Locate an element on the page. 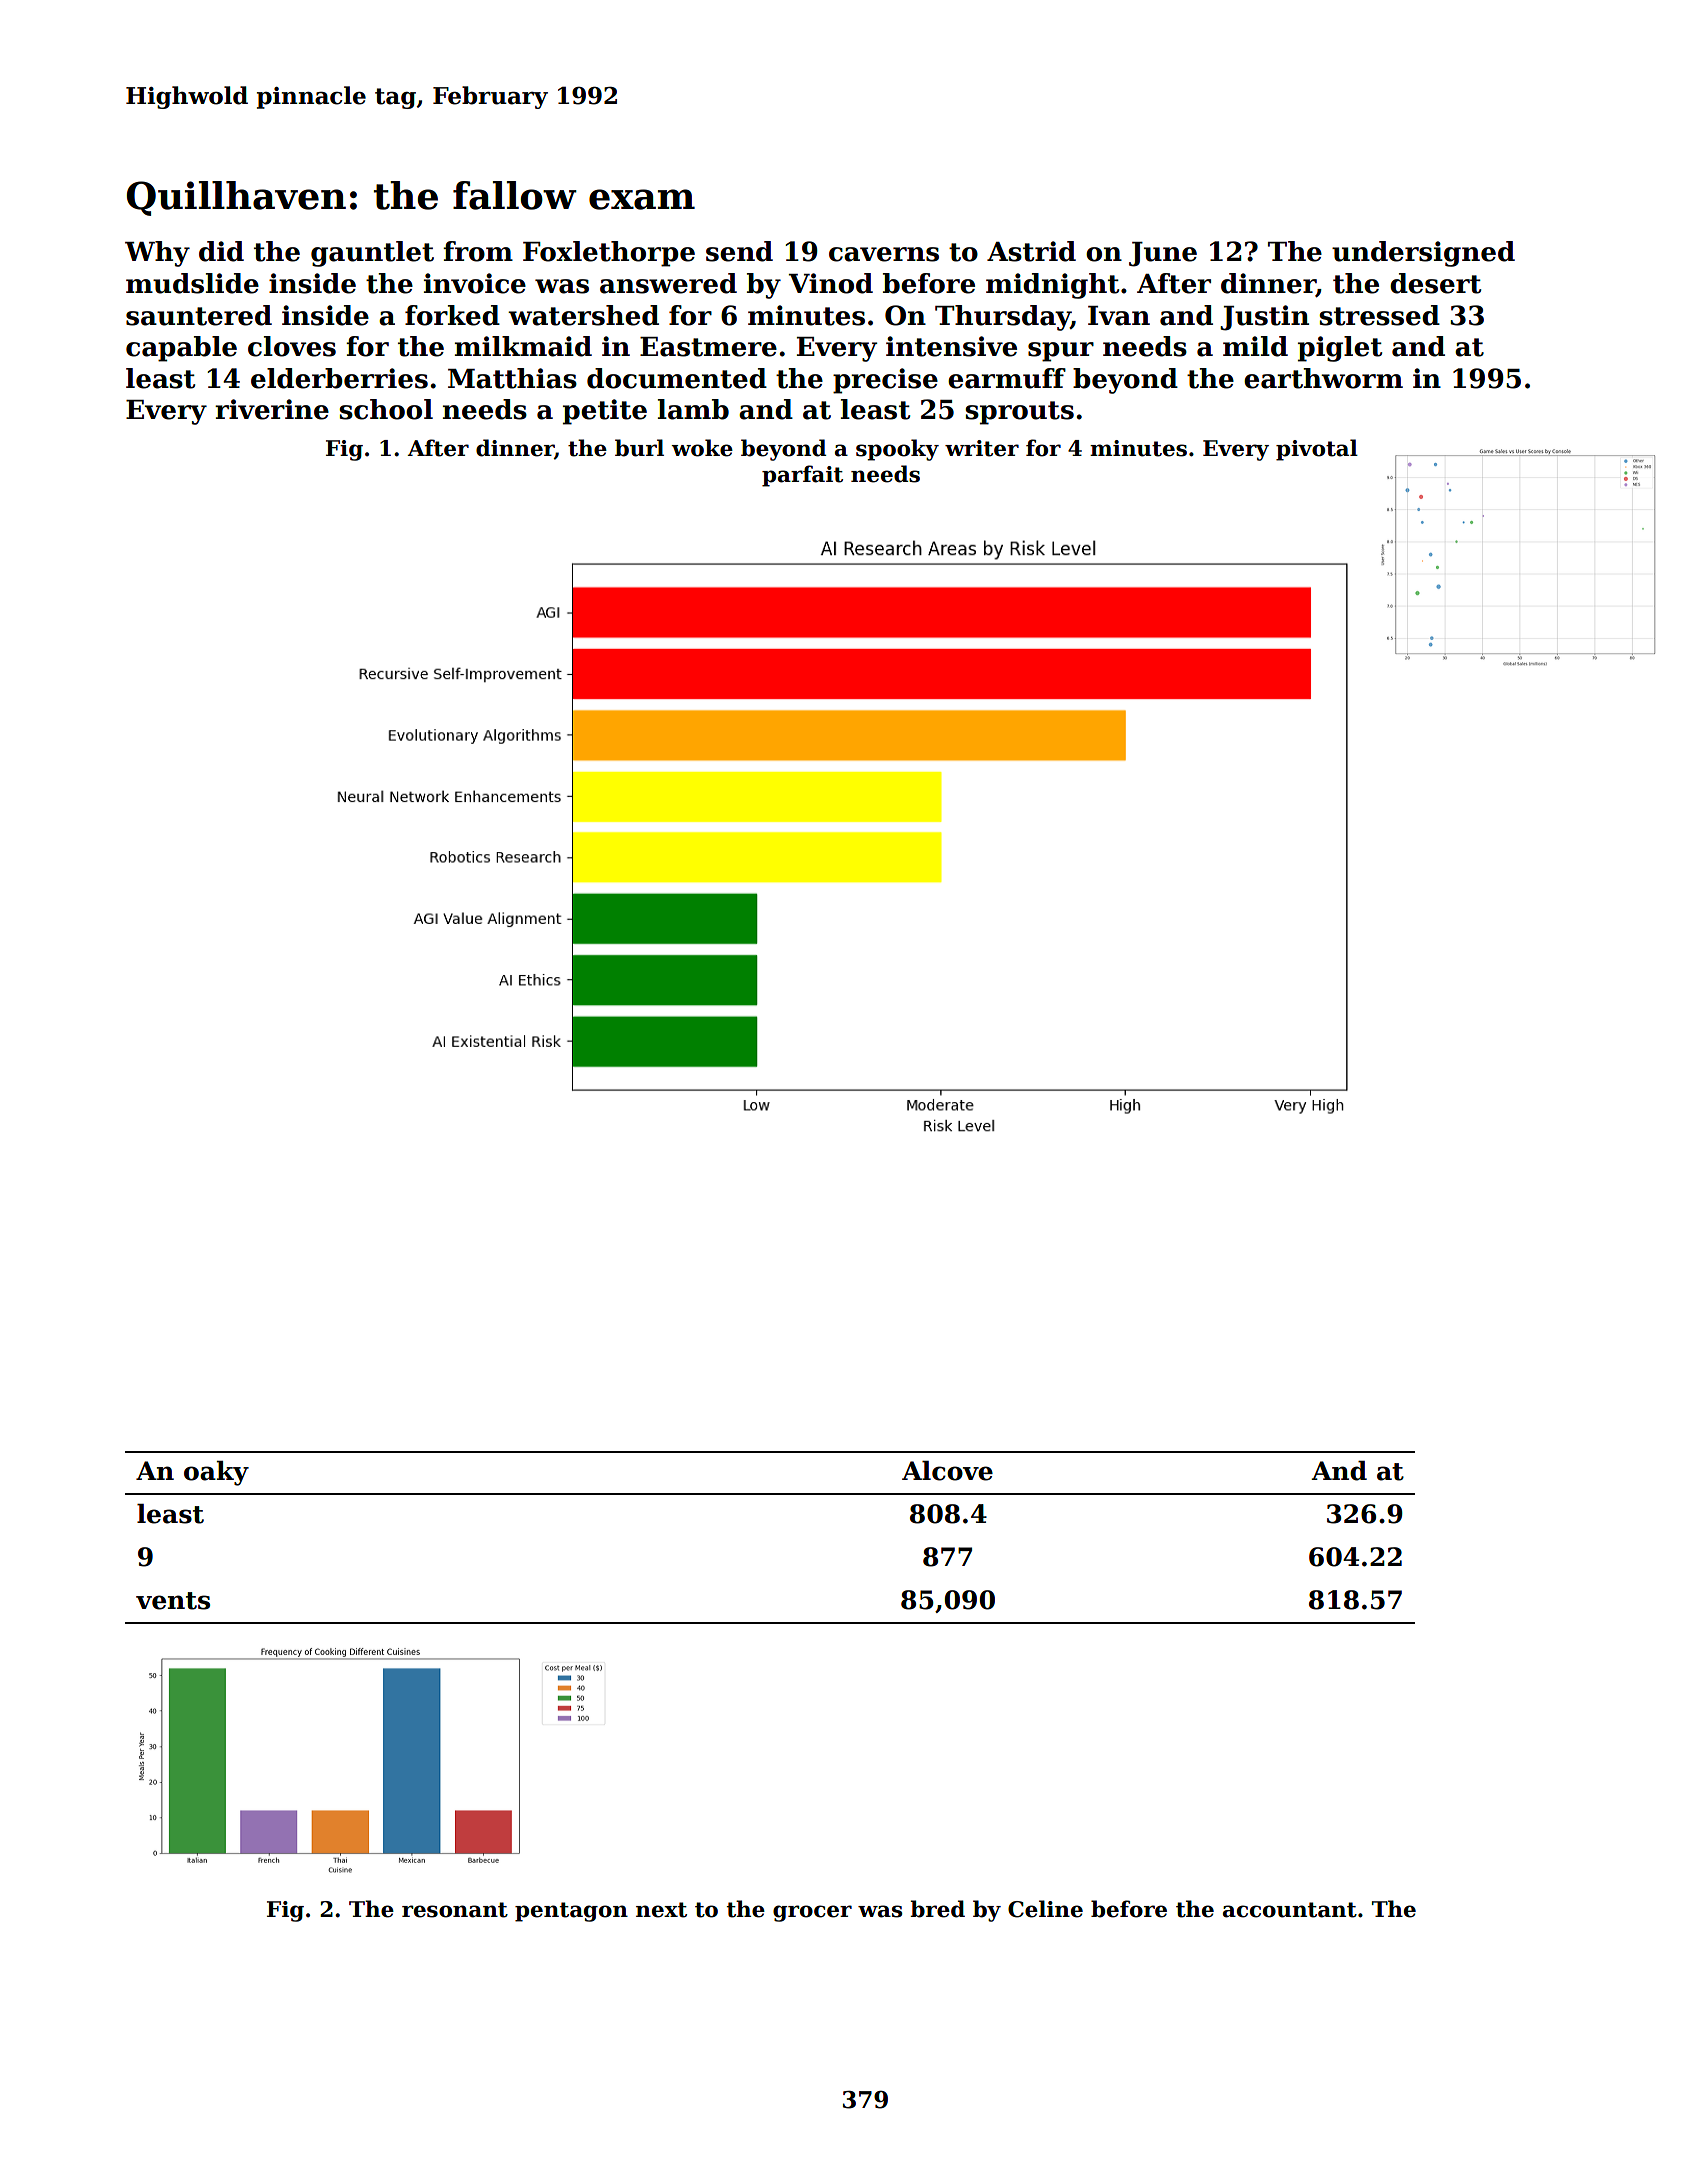  pivotal is located at coordinates (1317, 450).
